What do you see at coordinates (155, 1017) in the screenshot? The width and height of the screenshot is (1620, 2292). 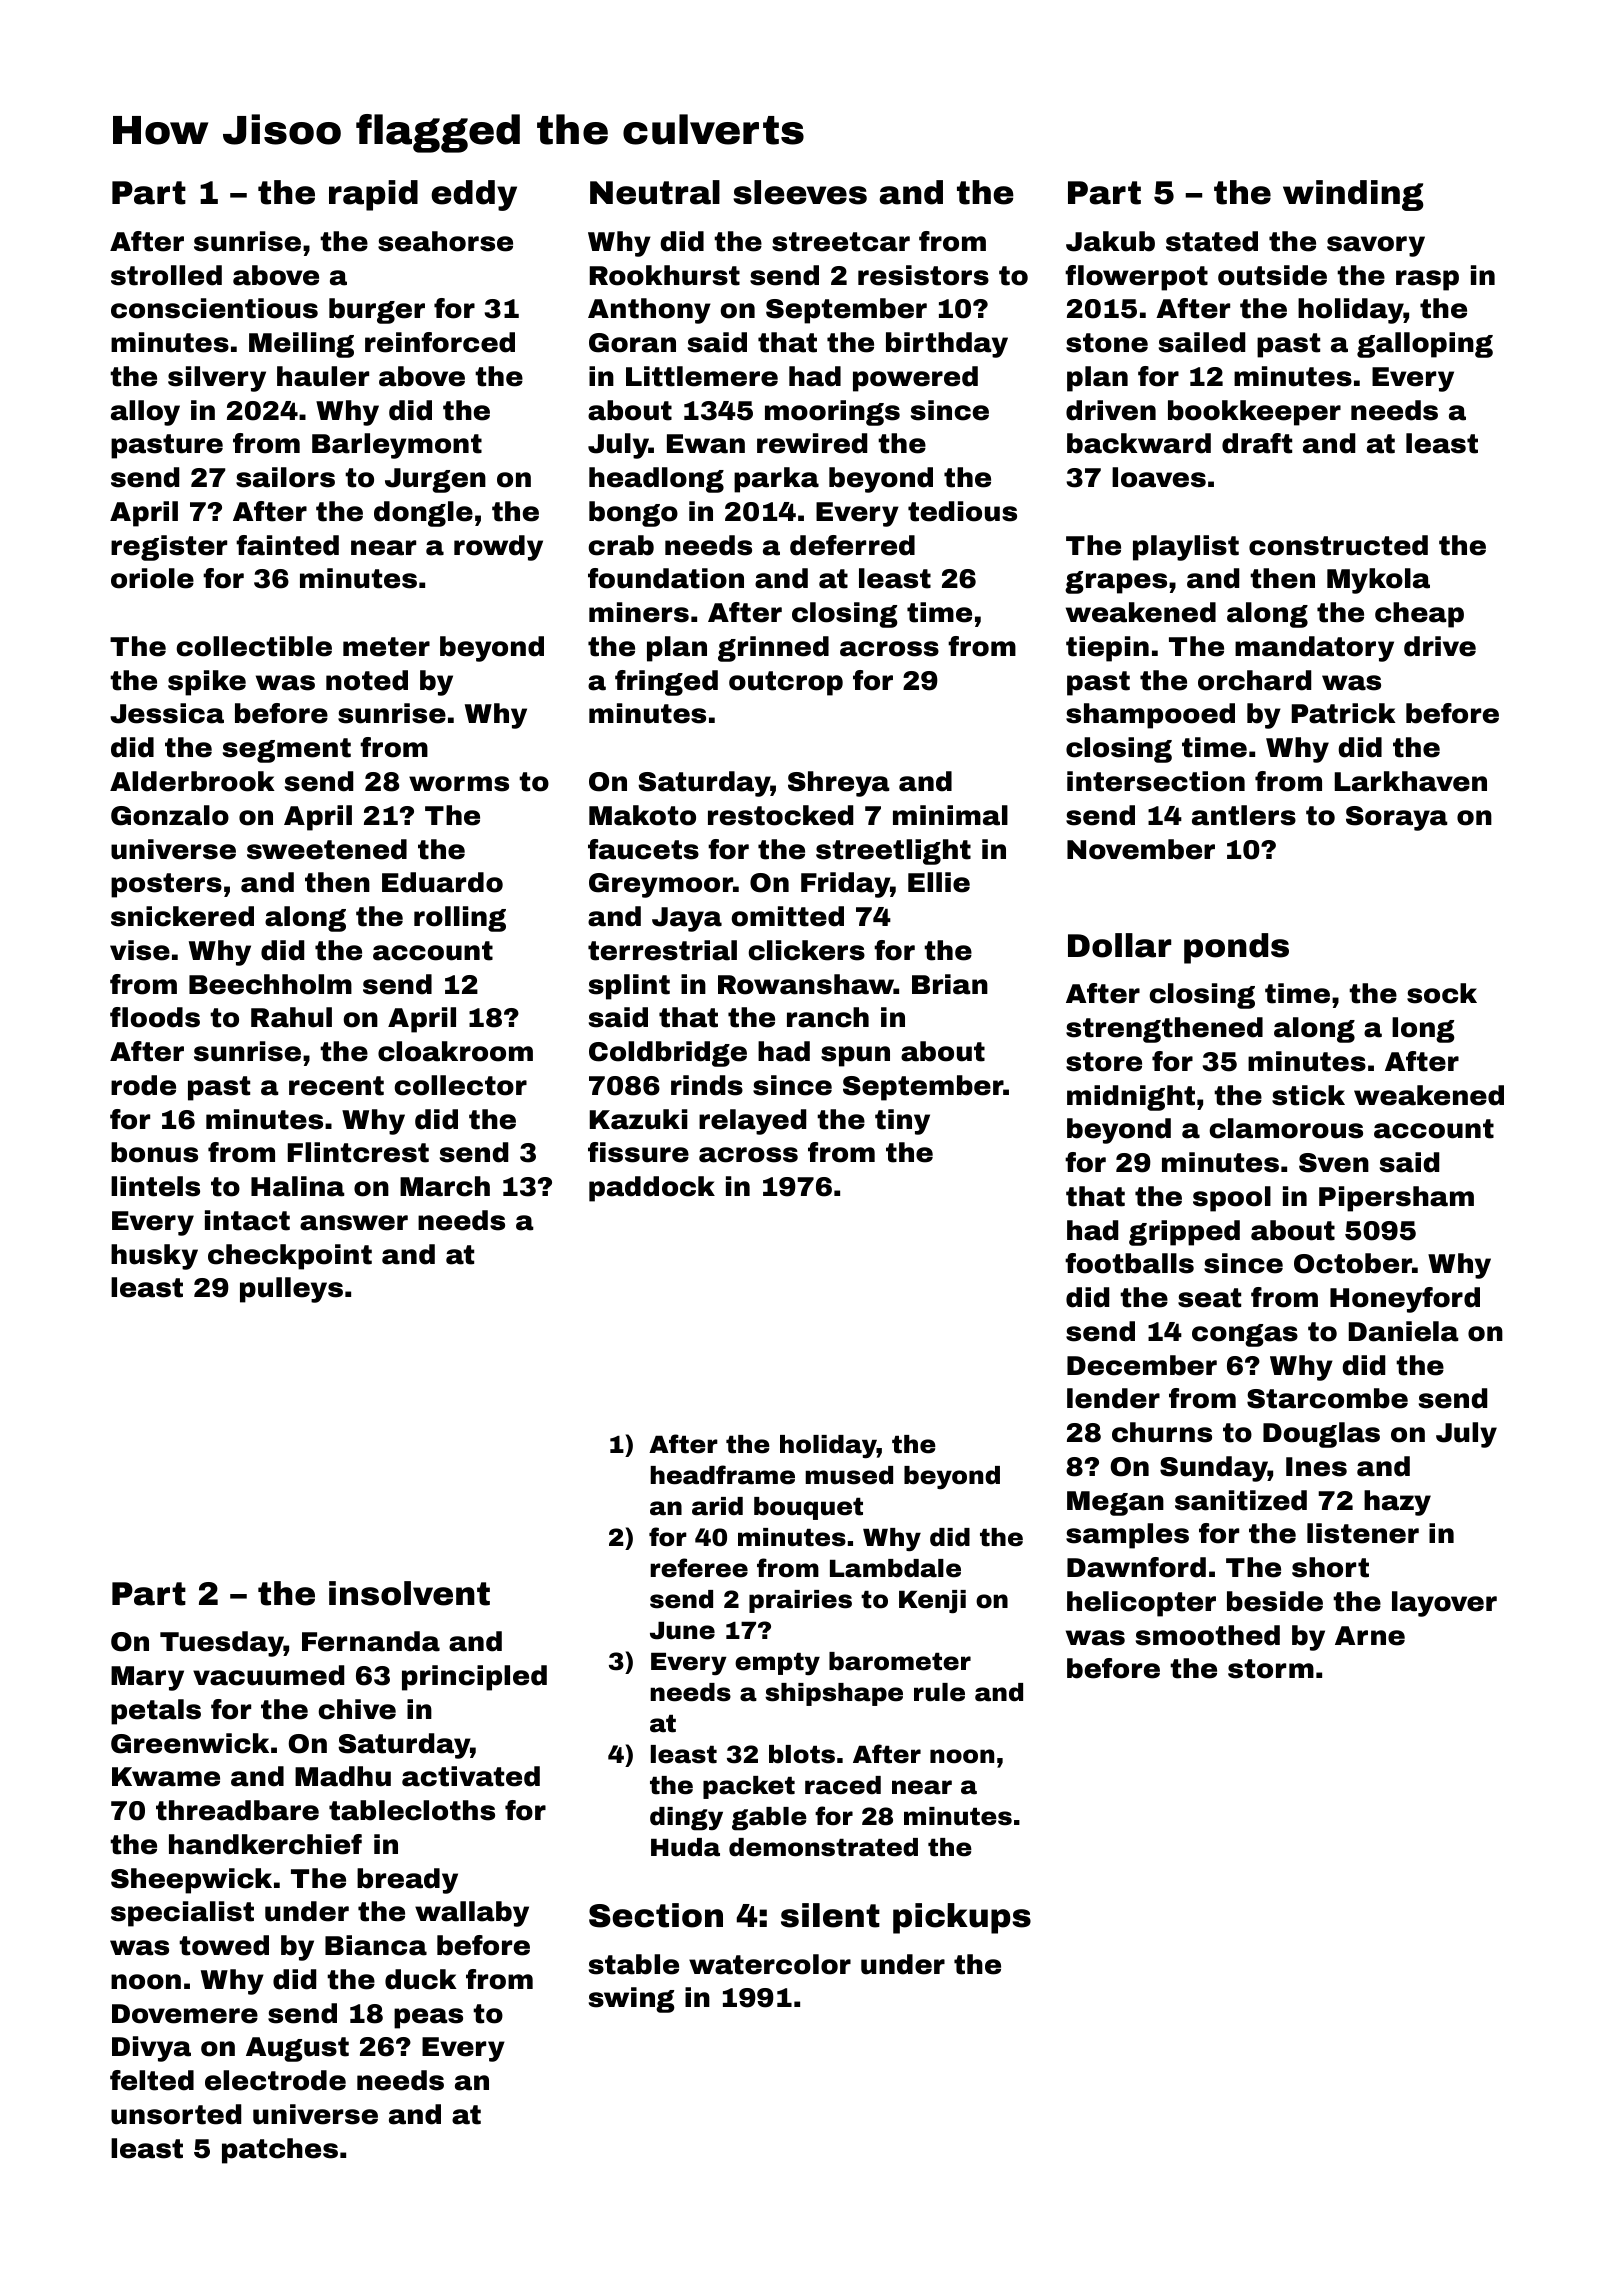 I see `floods` at bounding box center [155, 1017].
